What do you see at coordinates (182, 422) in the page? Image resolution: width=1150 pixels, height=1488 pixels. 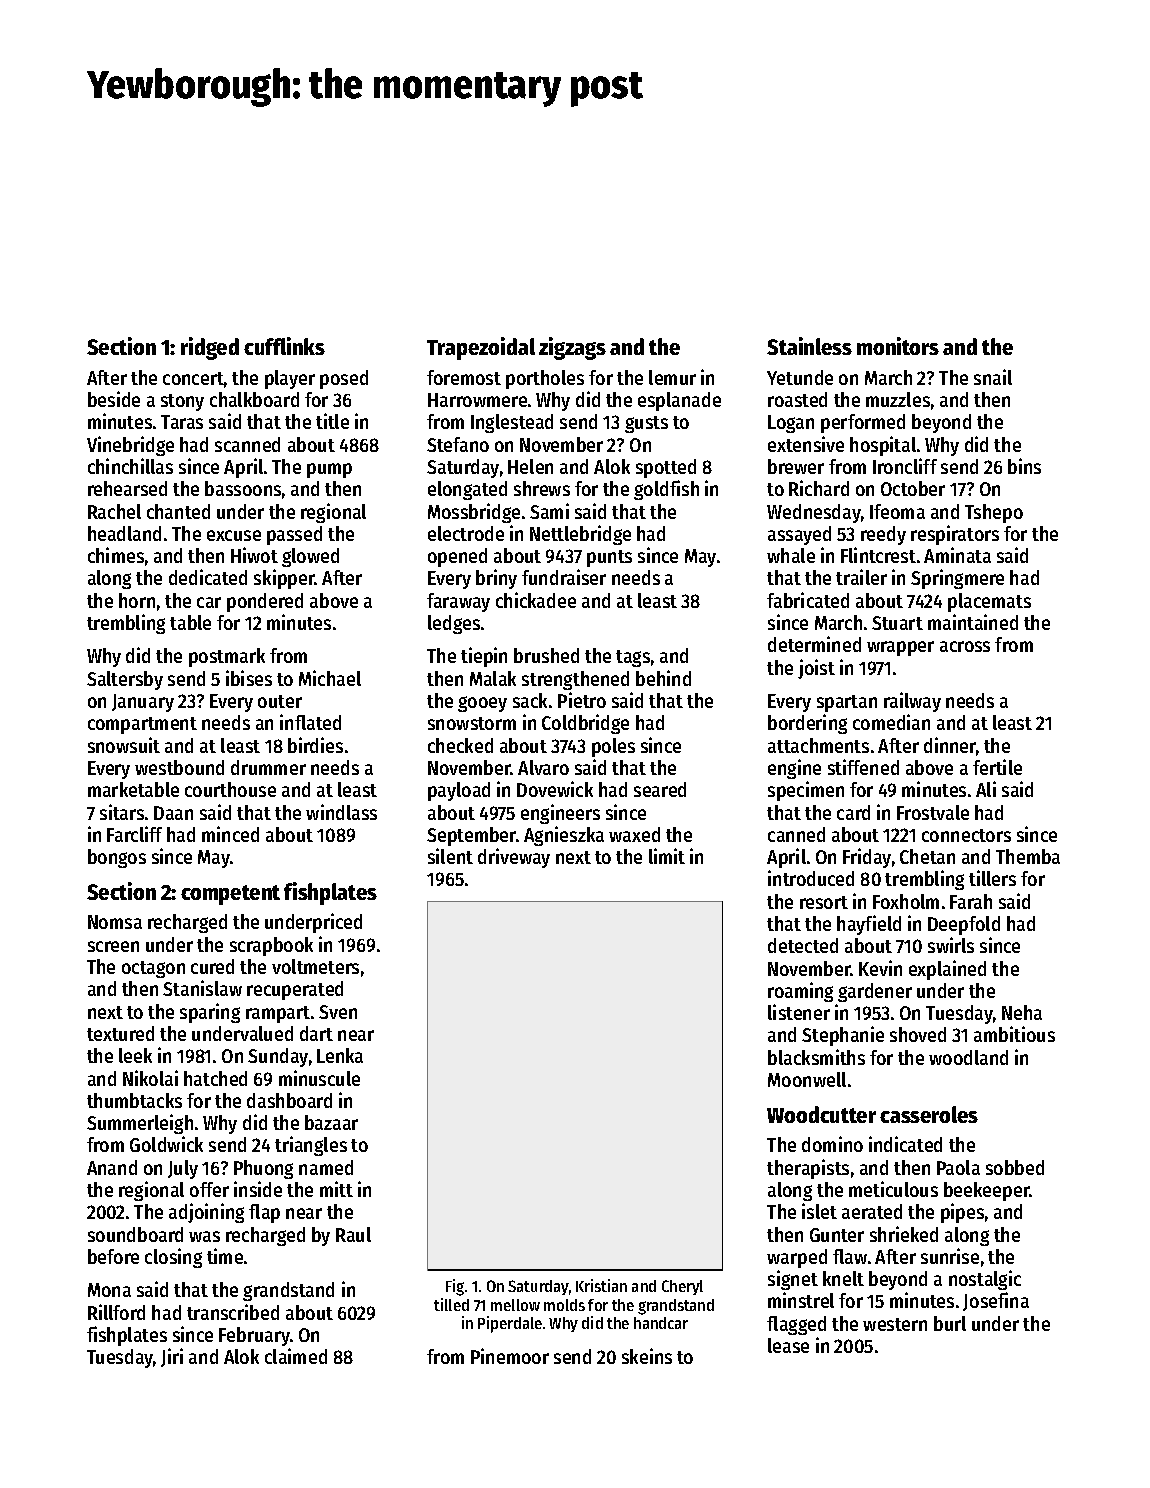 I see `Taras` at bounding box center [182, 422].
